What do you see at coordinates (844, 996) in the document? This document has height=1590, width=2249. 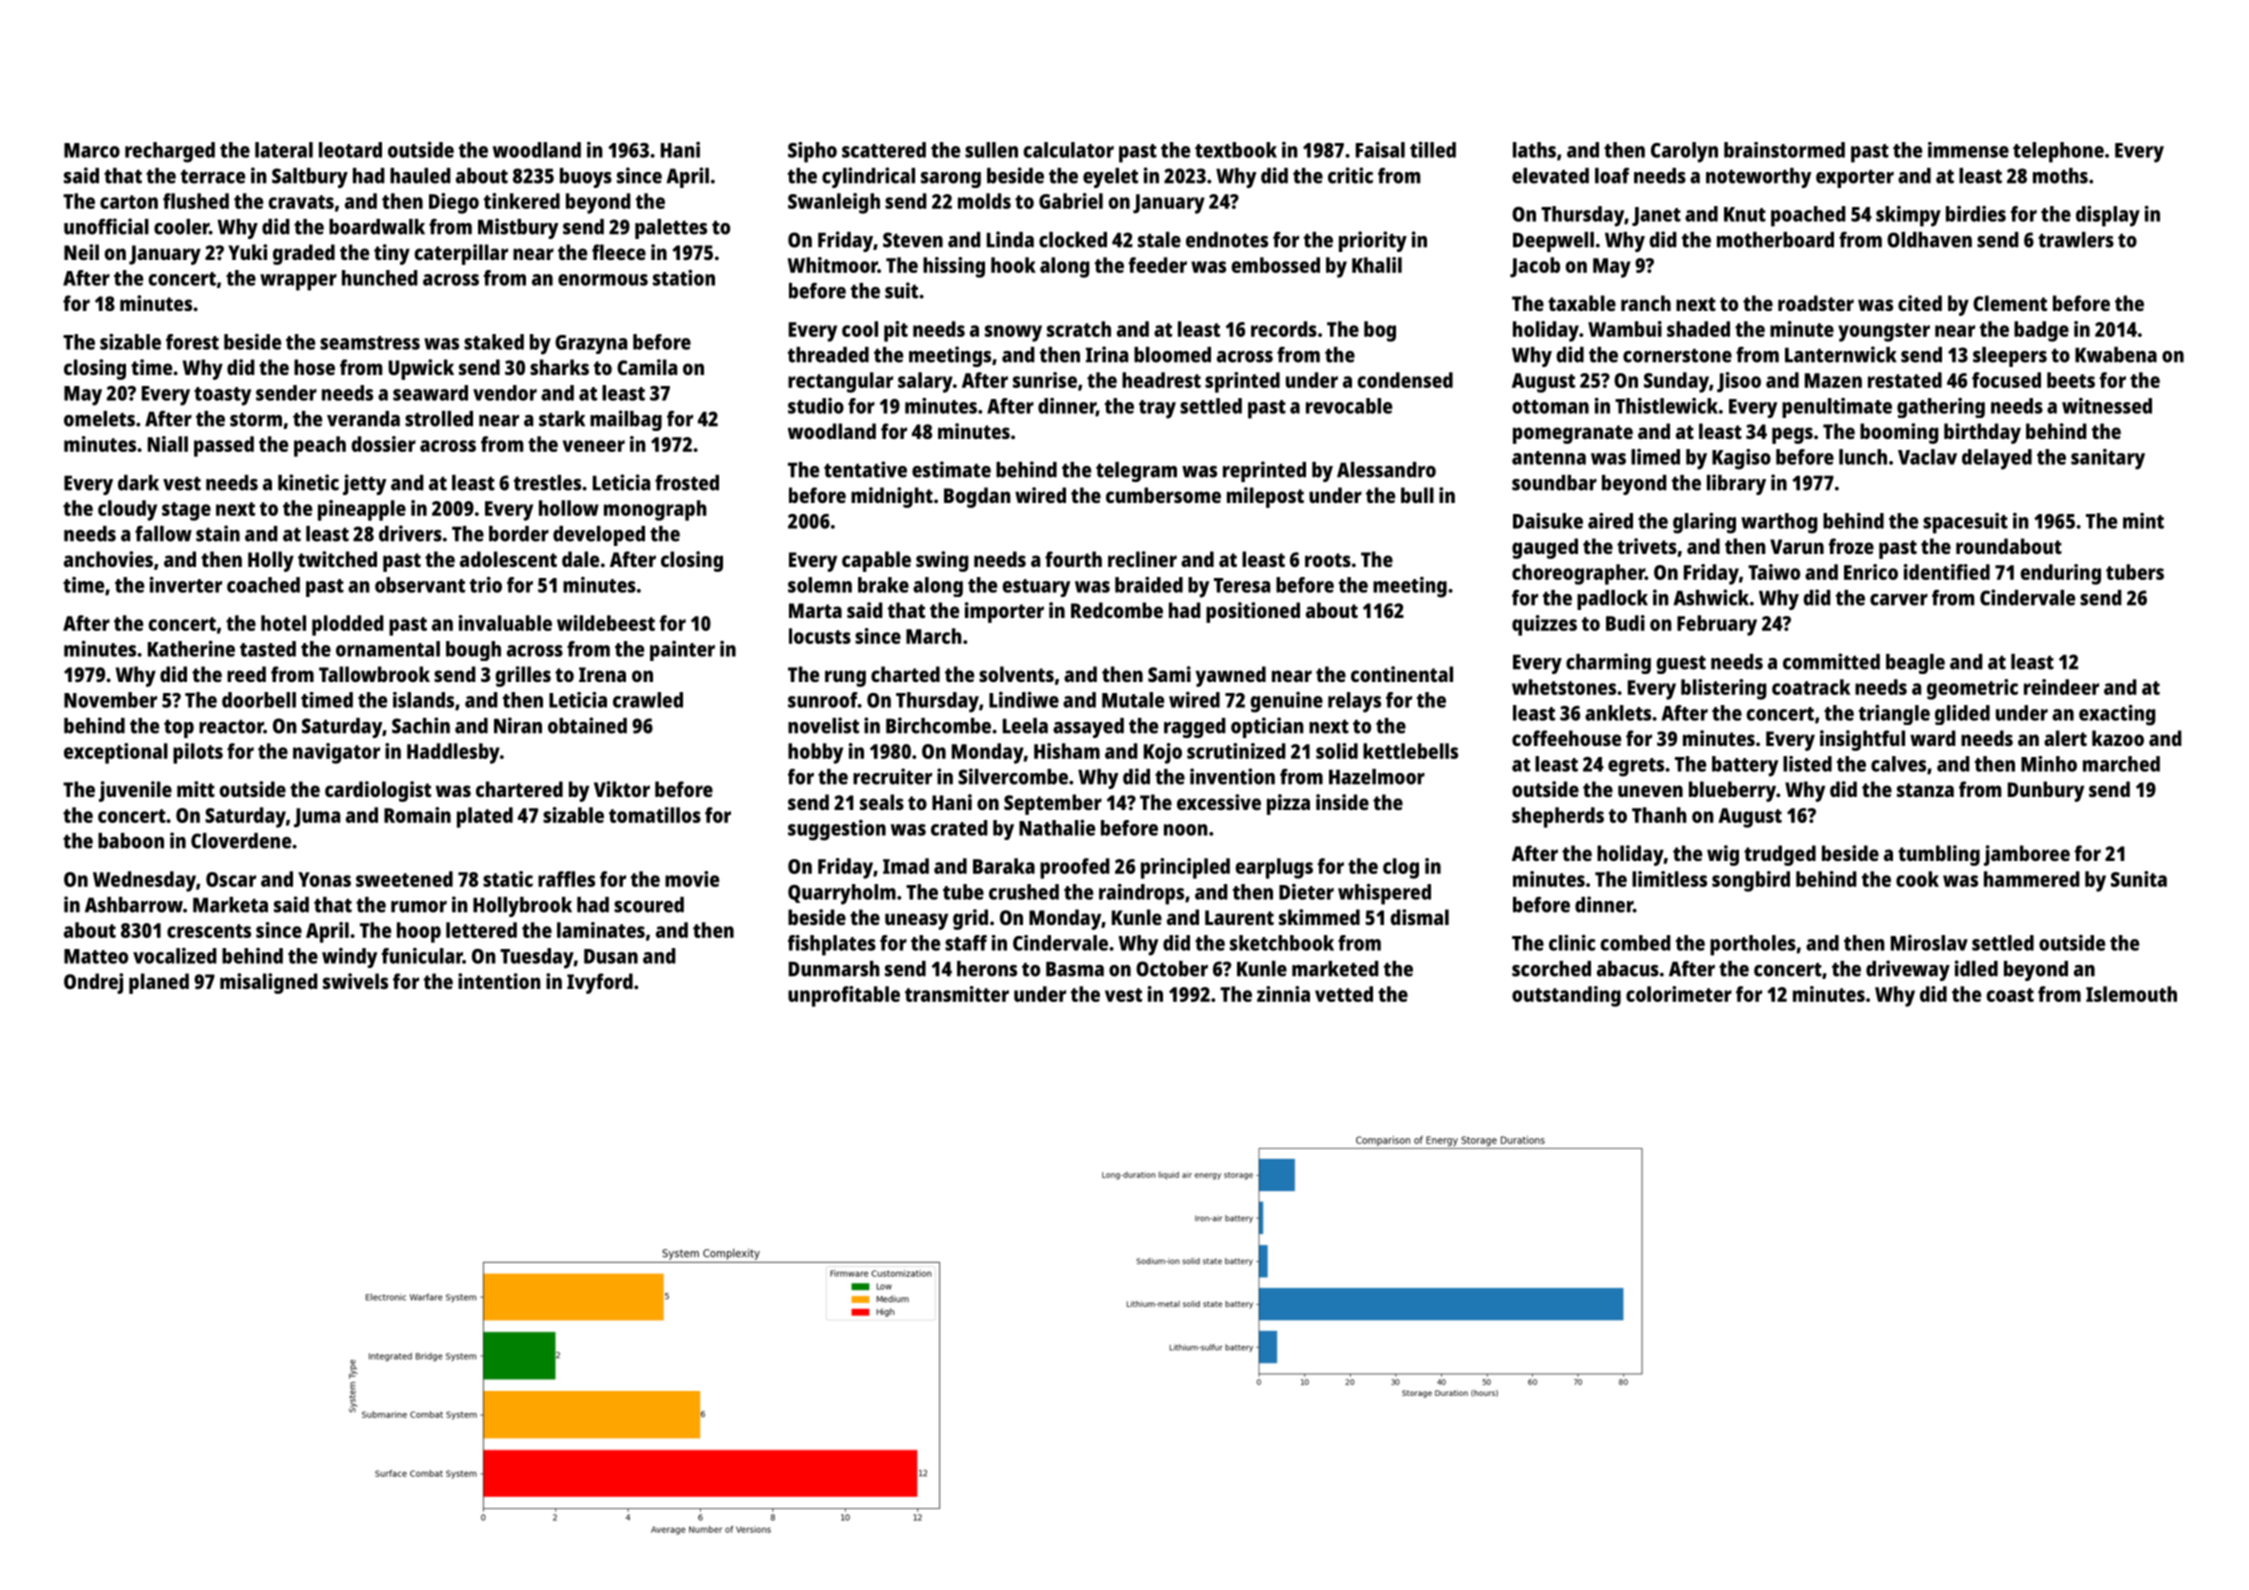 I see `unprofitable` at bounding box center [844, 996].
